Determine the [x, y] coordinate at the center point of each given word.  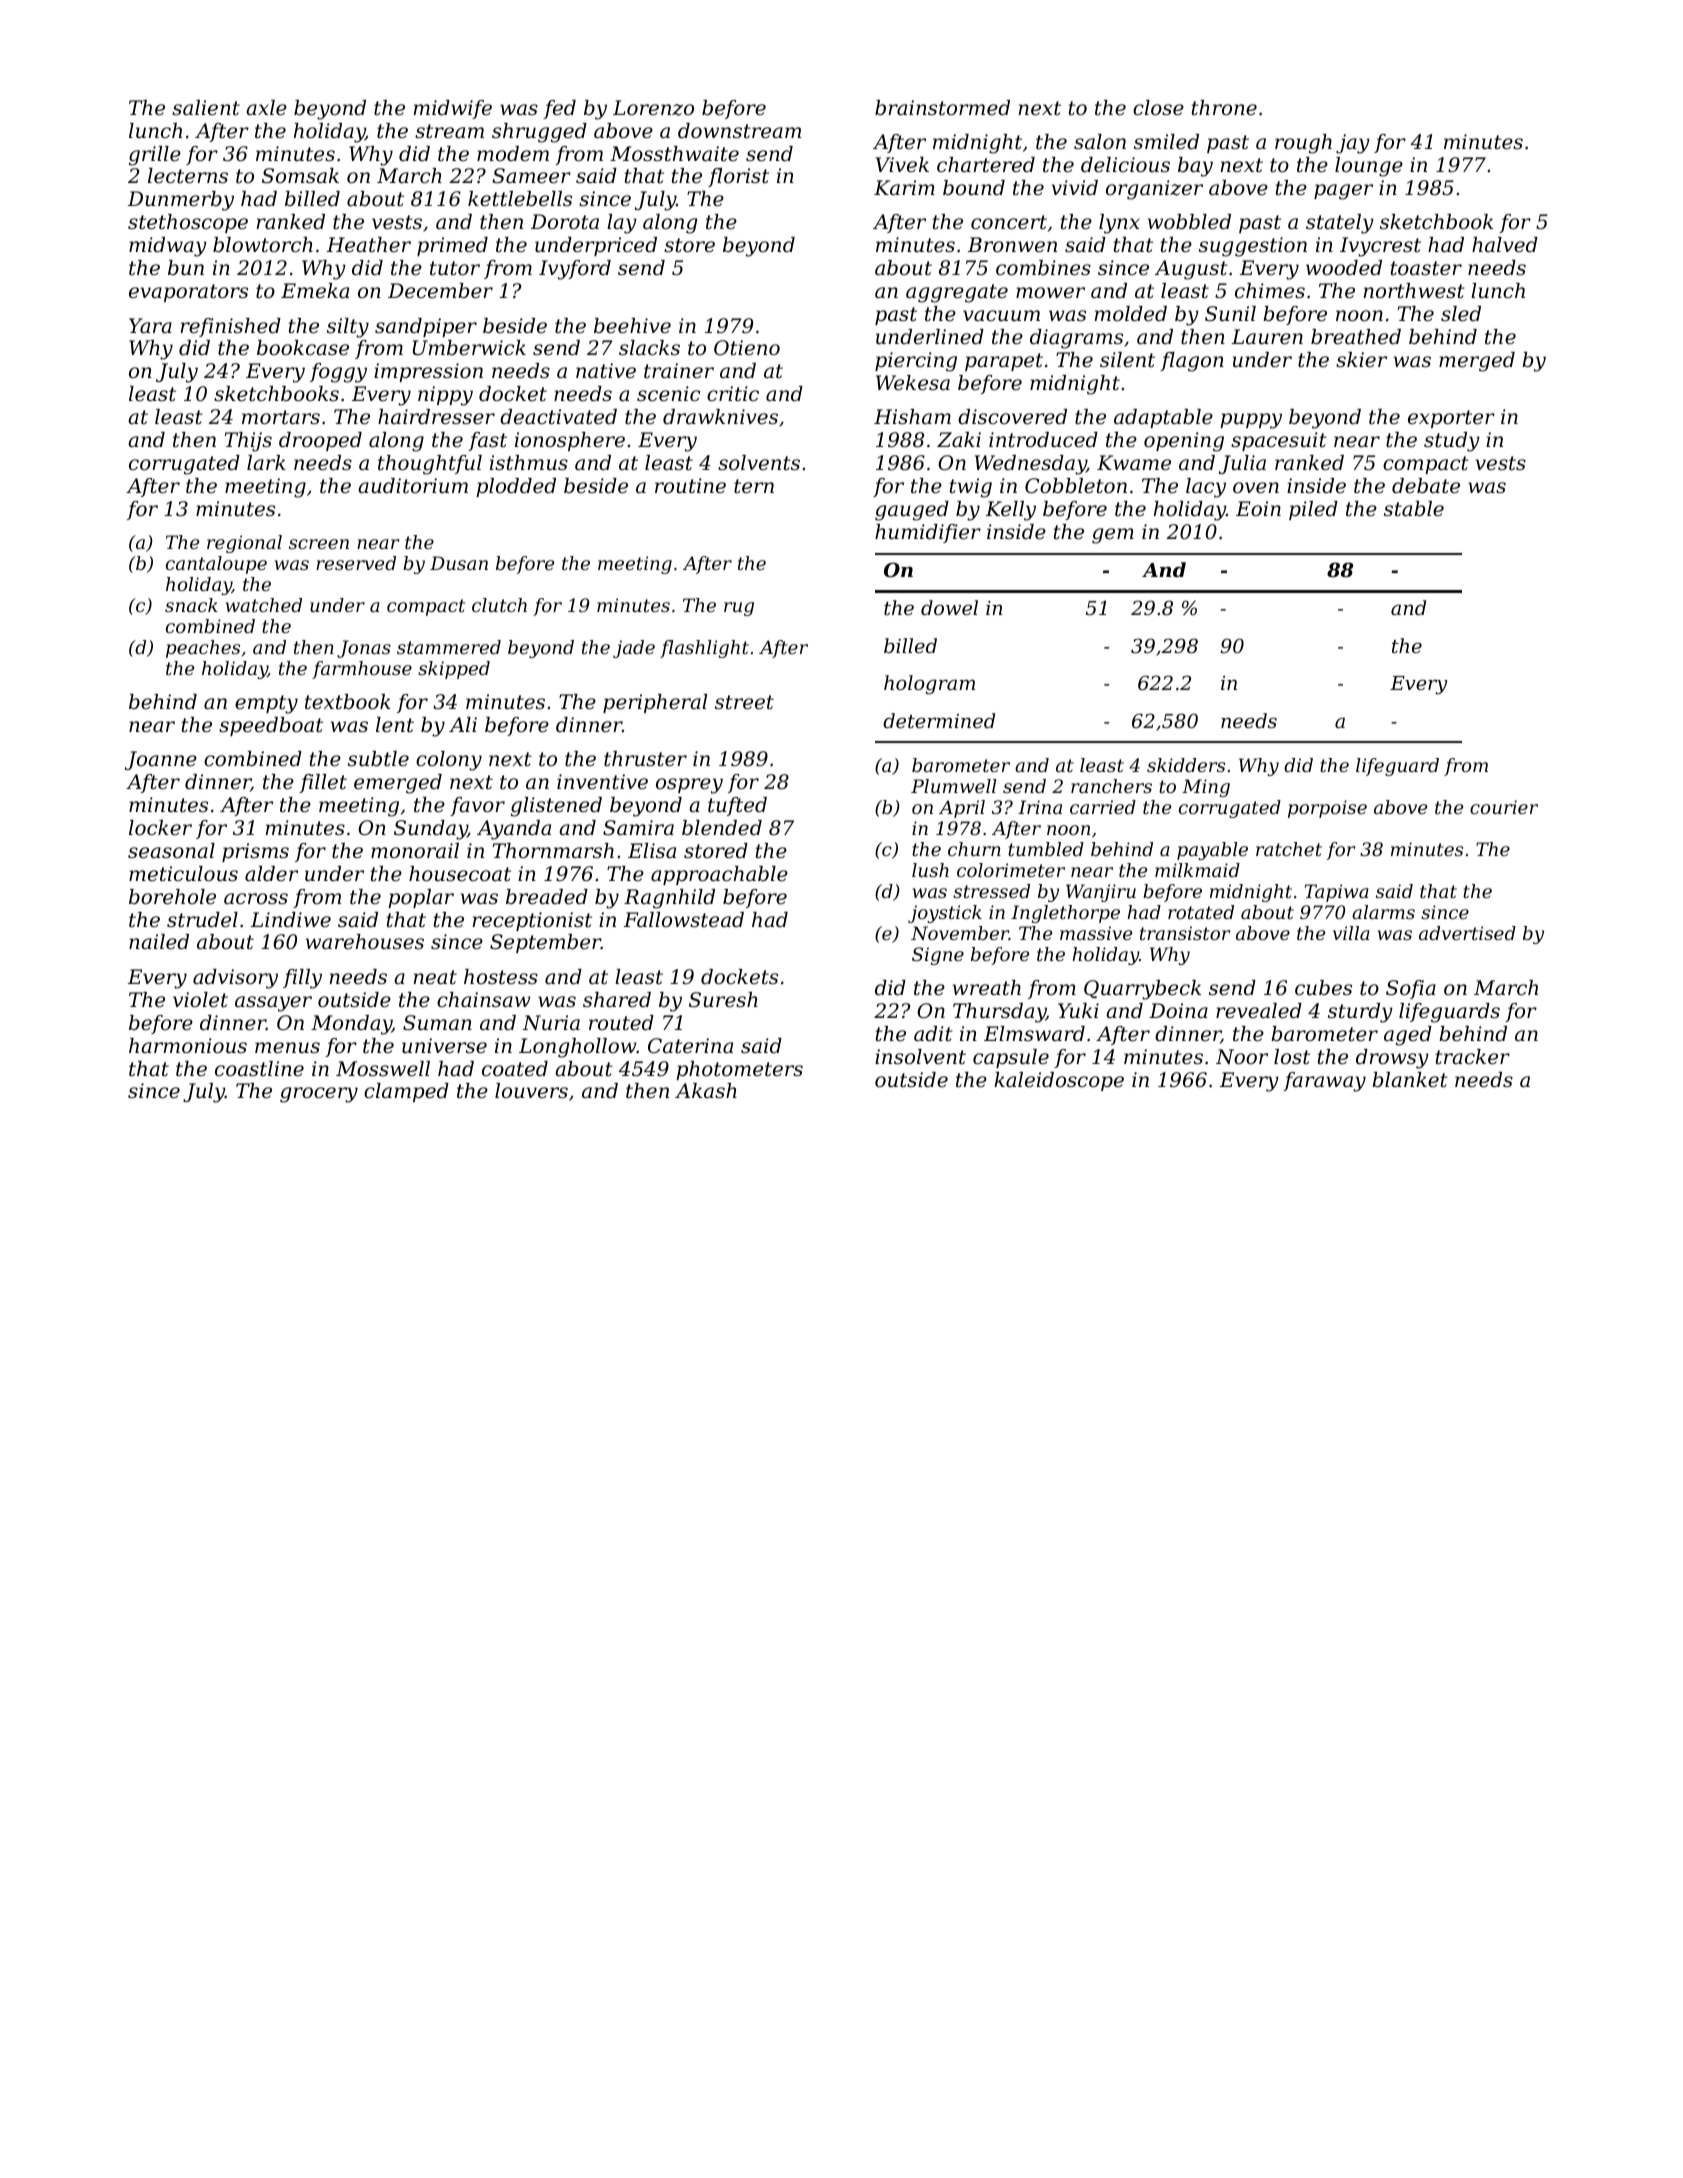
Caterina [690, 1046]
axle [266, 108]
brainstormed [942, 108]
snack [191, 605]
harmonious [188, 1046]
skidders [1186, 765]
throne [1224, 108]
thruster [645, 759]
